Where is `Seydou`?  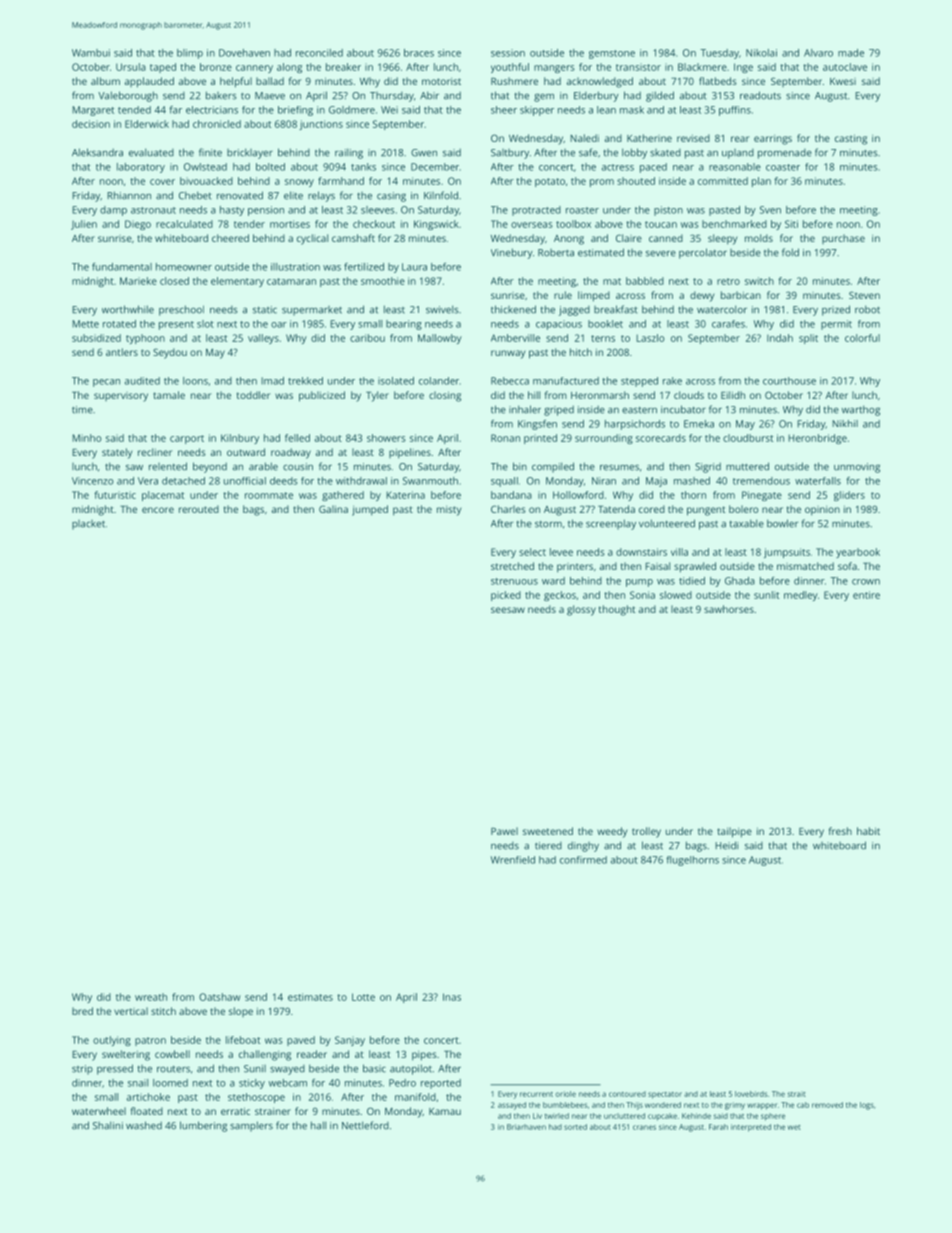
Seydou is located at coordinates (170, 353).
